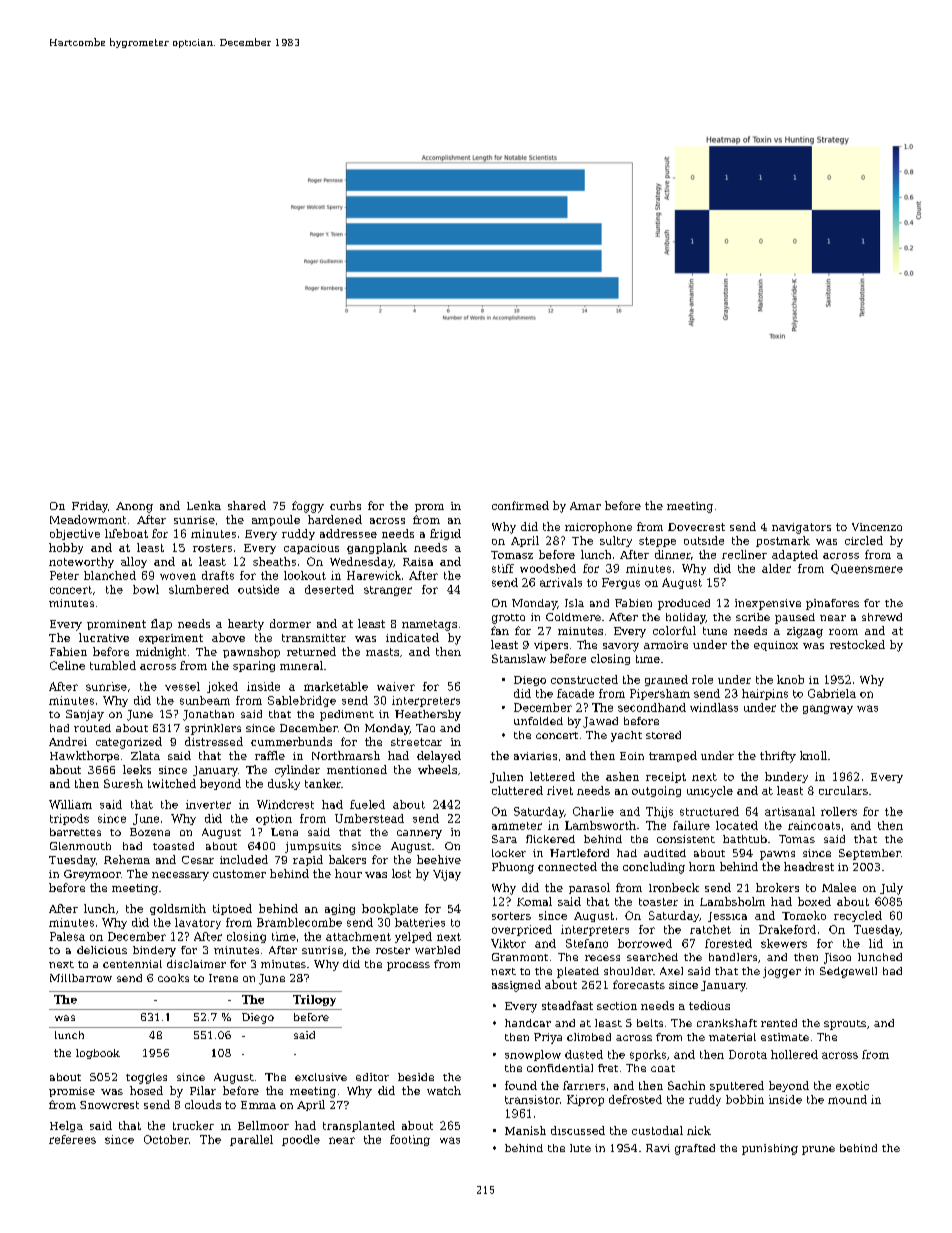 The width and height of the screenshot is (952, 1233). I want to click on attachment, so click(358, 936).
